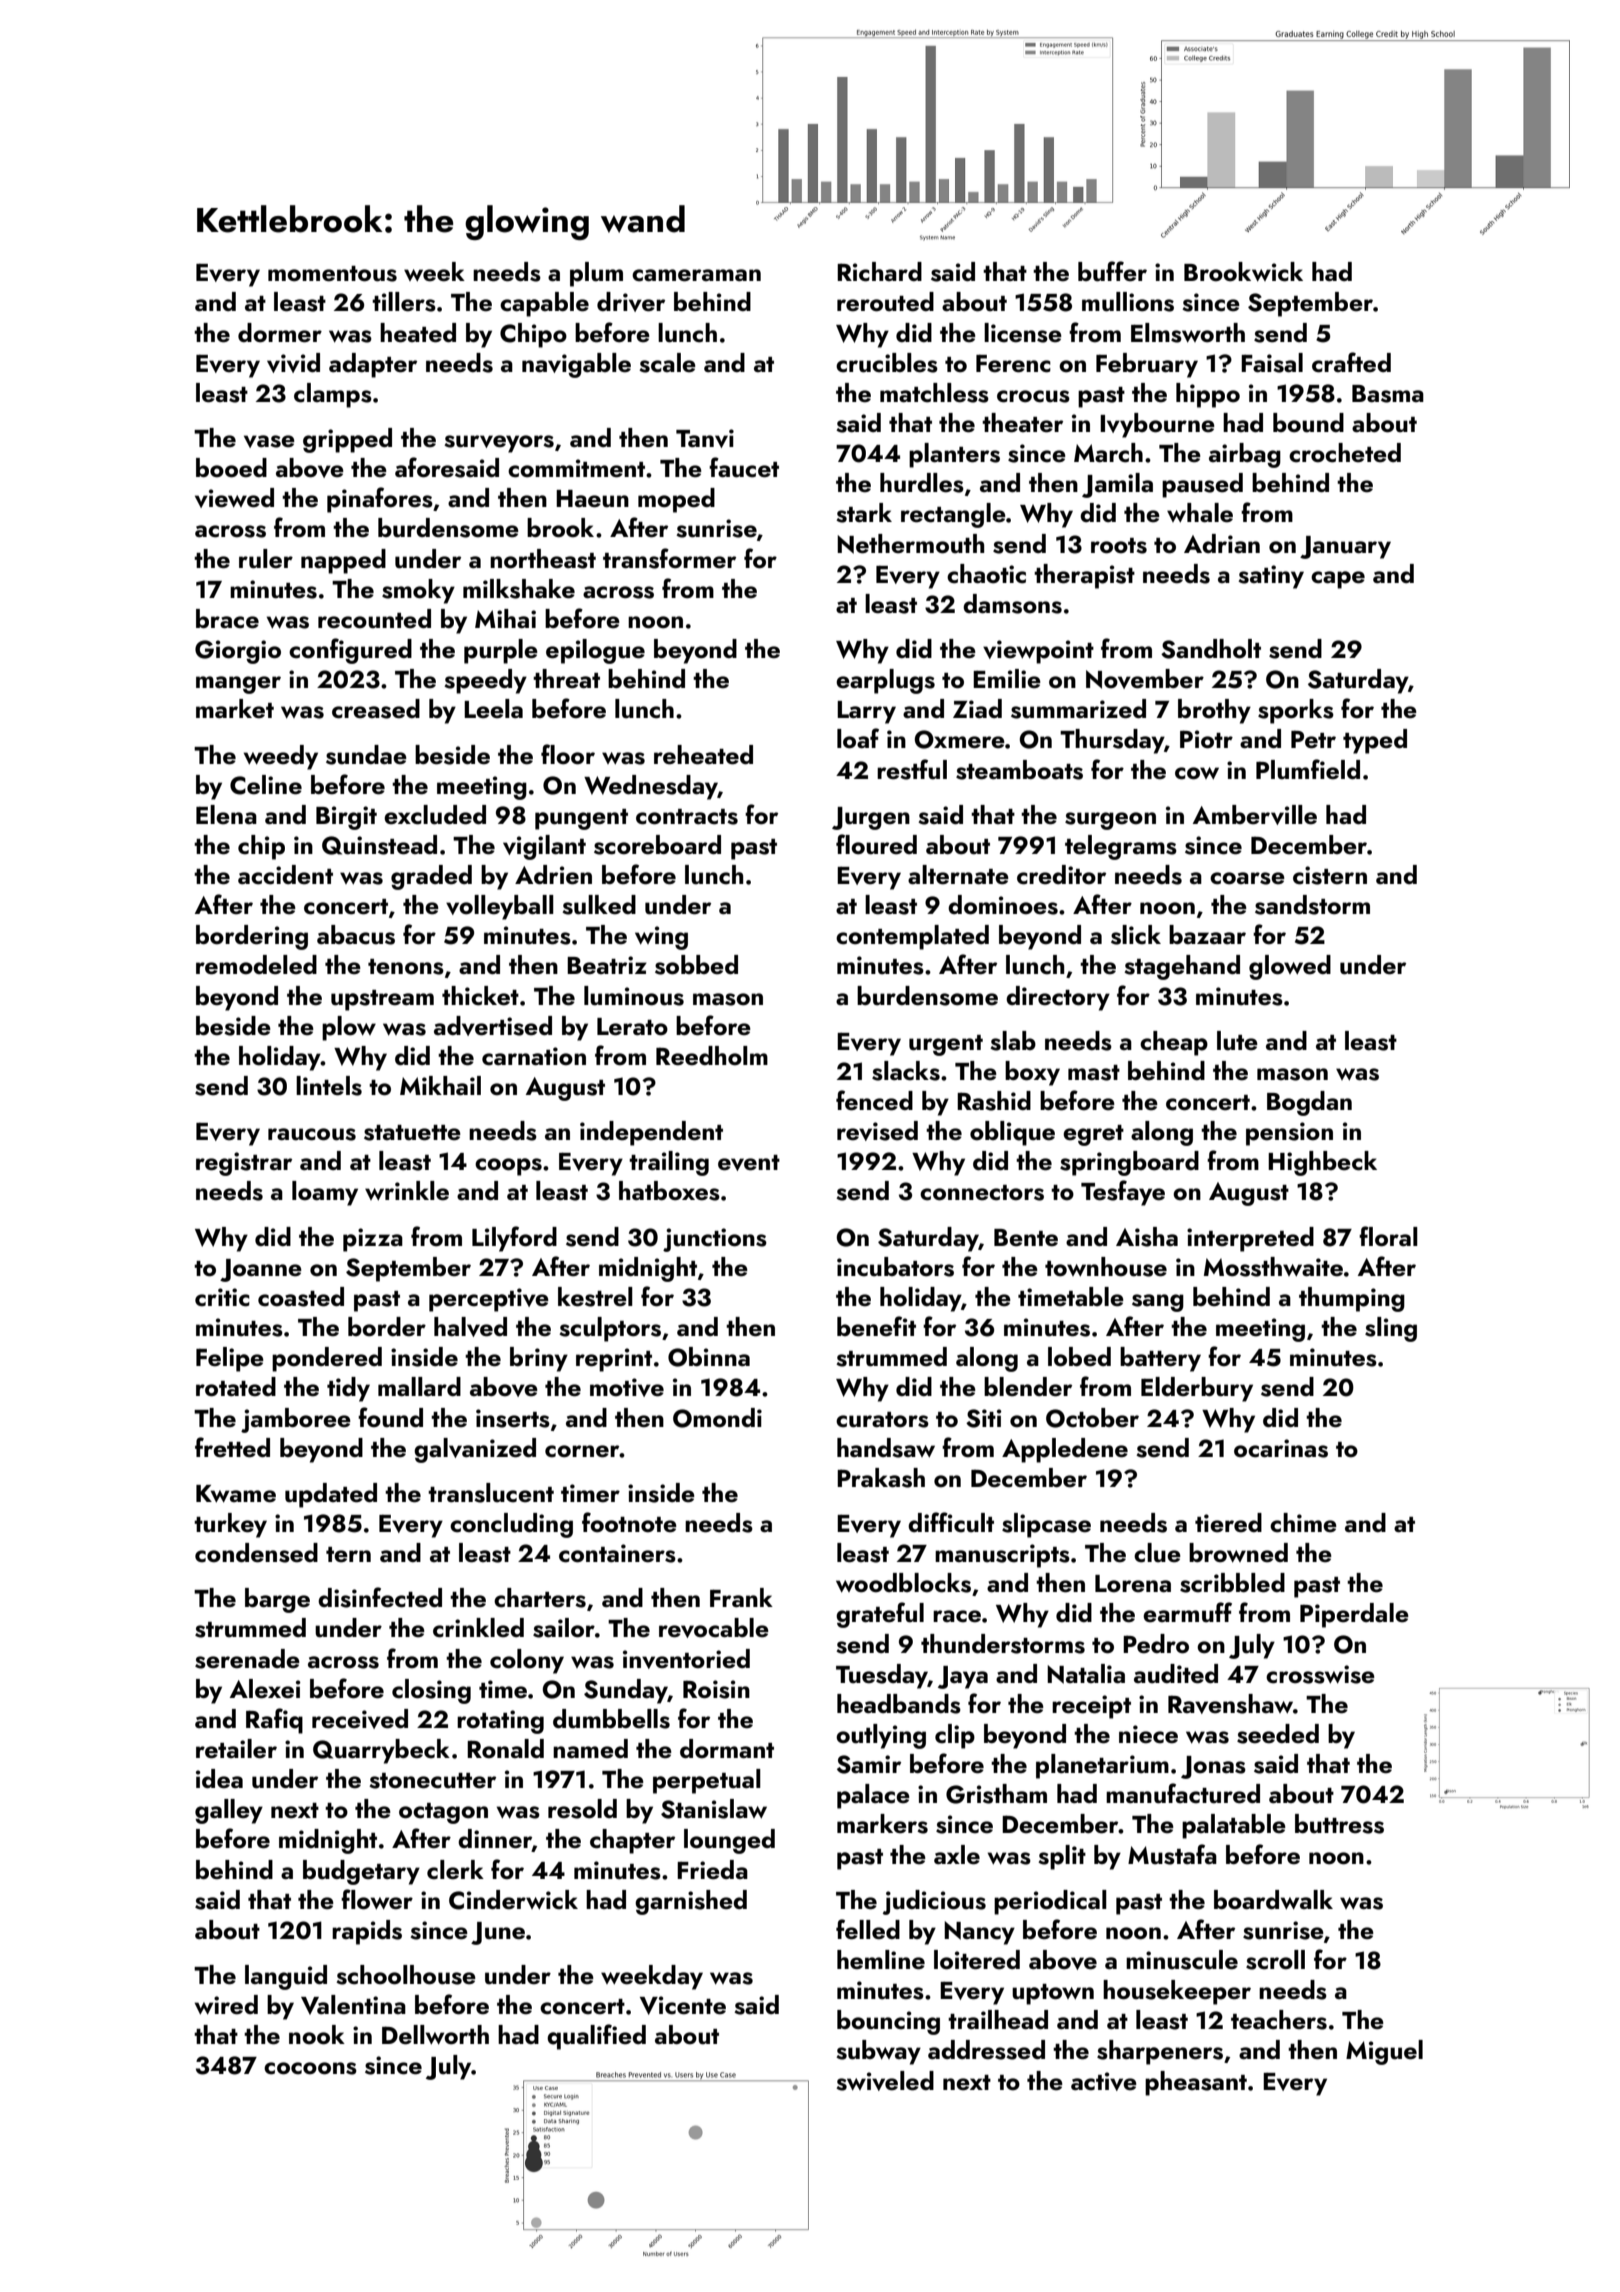 The width and height of the screenshot is (1620, 2292). I want to click on cocoons, so click(310, 2068).
